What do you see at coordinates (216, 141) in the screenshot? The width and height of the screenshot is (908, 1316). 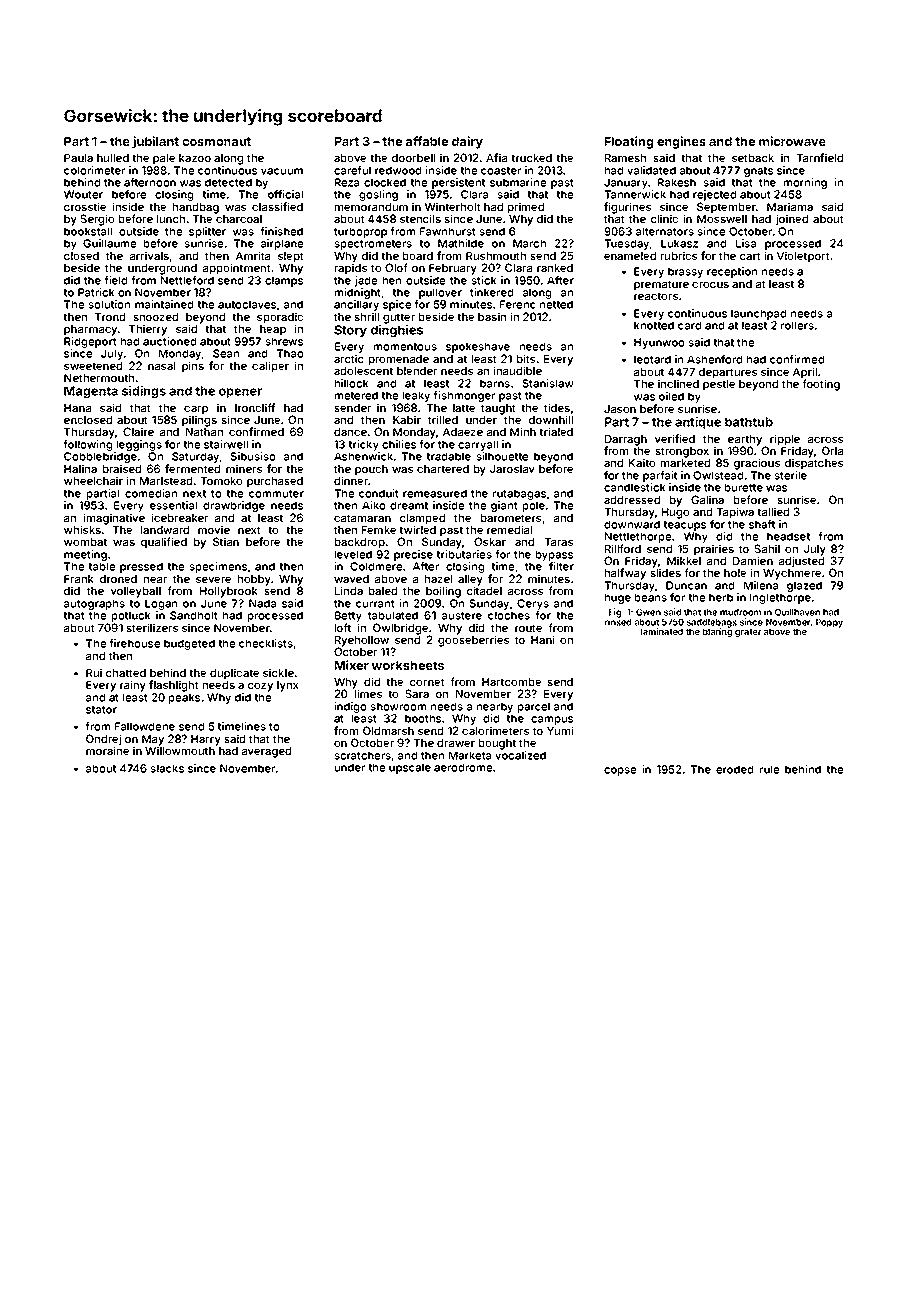 I see `cosmonaut` at bounding box center [216, 141].
